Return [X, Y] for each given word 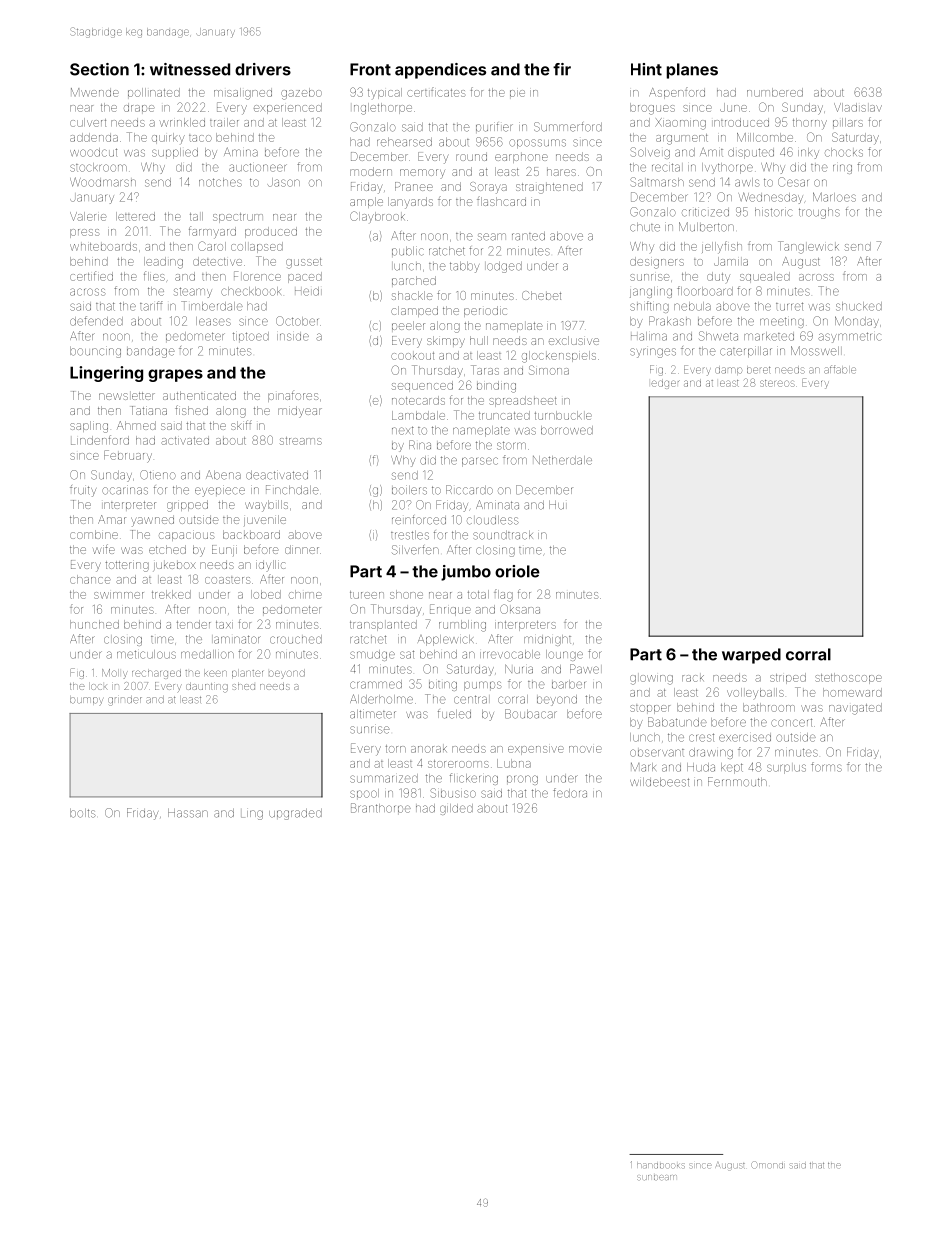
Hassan [188, 813]
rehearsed [404, 142]
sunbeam [657, 1177]
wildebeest [659, 782]
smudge [372, 655]
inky [808, 153]
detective [217, 261]
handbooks [661, 1165]
